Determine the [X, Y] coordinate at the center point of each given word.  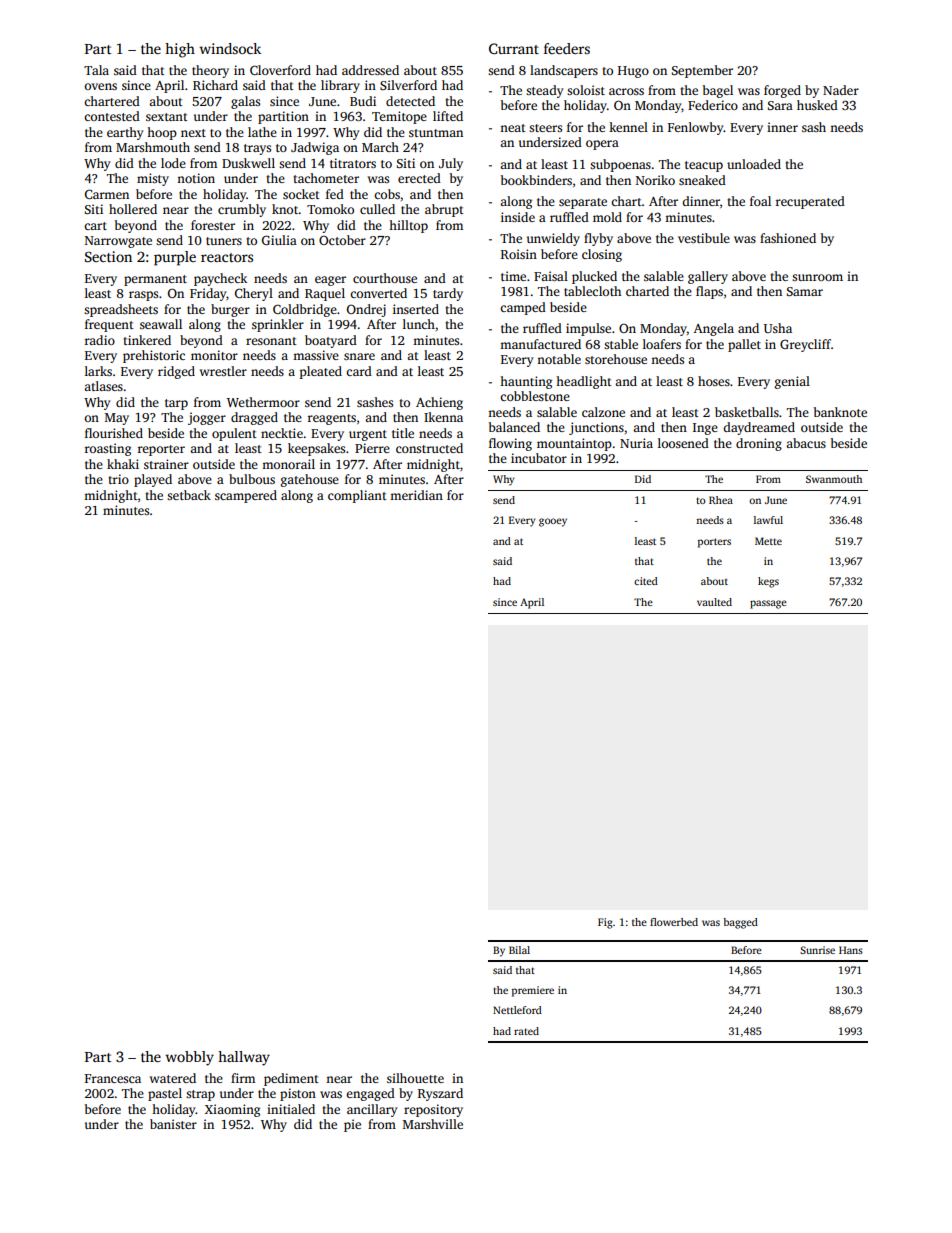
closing [602, 255]
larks [98, 371]
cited [646, 581]
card [359, 371]
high [180, 50]
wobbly [189, 1058]
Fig [605, 923]
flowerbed [674, 922]
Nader [841, 90]
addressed [370, 70]
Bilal [519, 950]
